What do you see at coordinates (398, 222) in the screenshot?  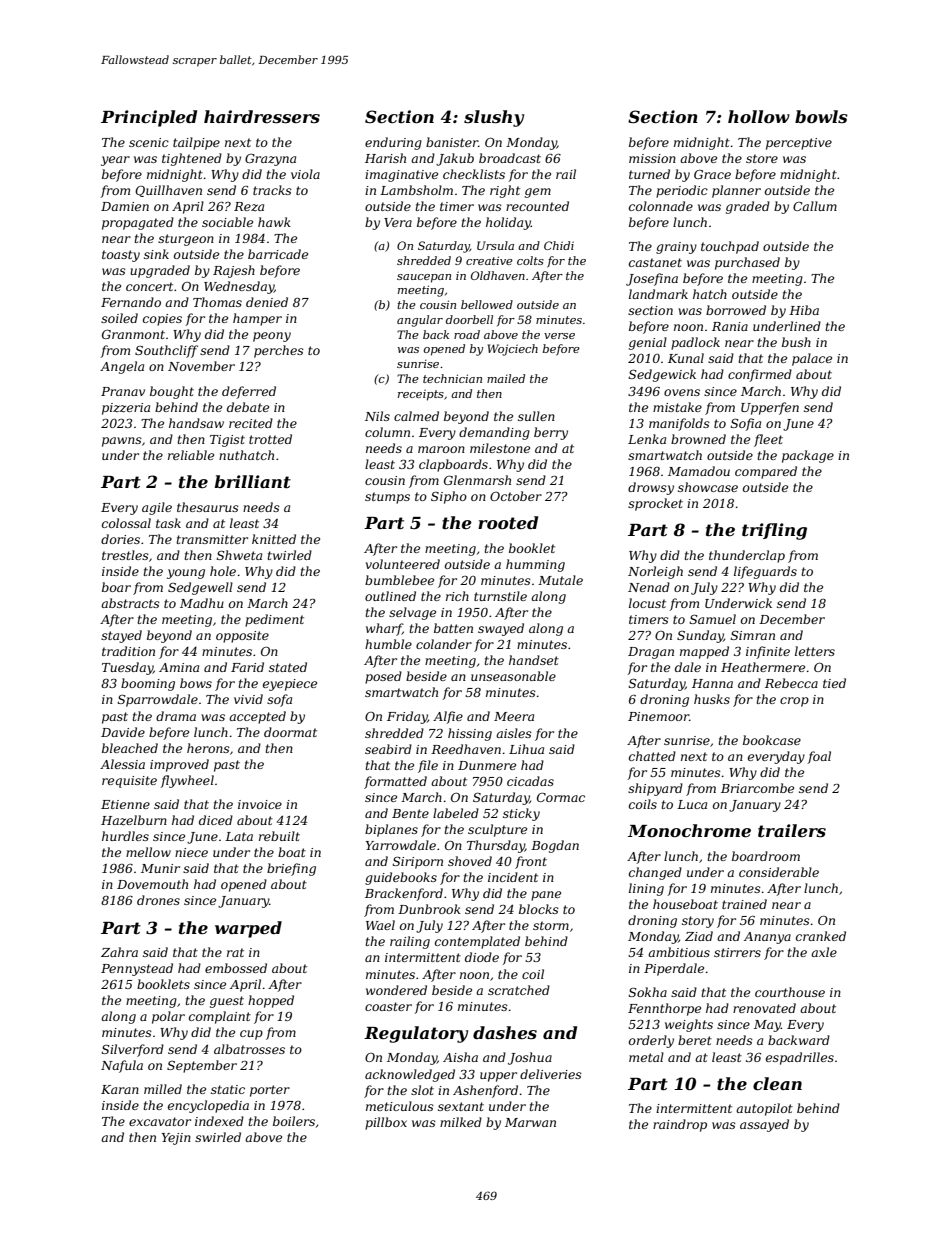 I see `Vera` at bounding box center [398, 222].
